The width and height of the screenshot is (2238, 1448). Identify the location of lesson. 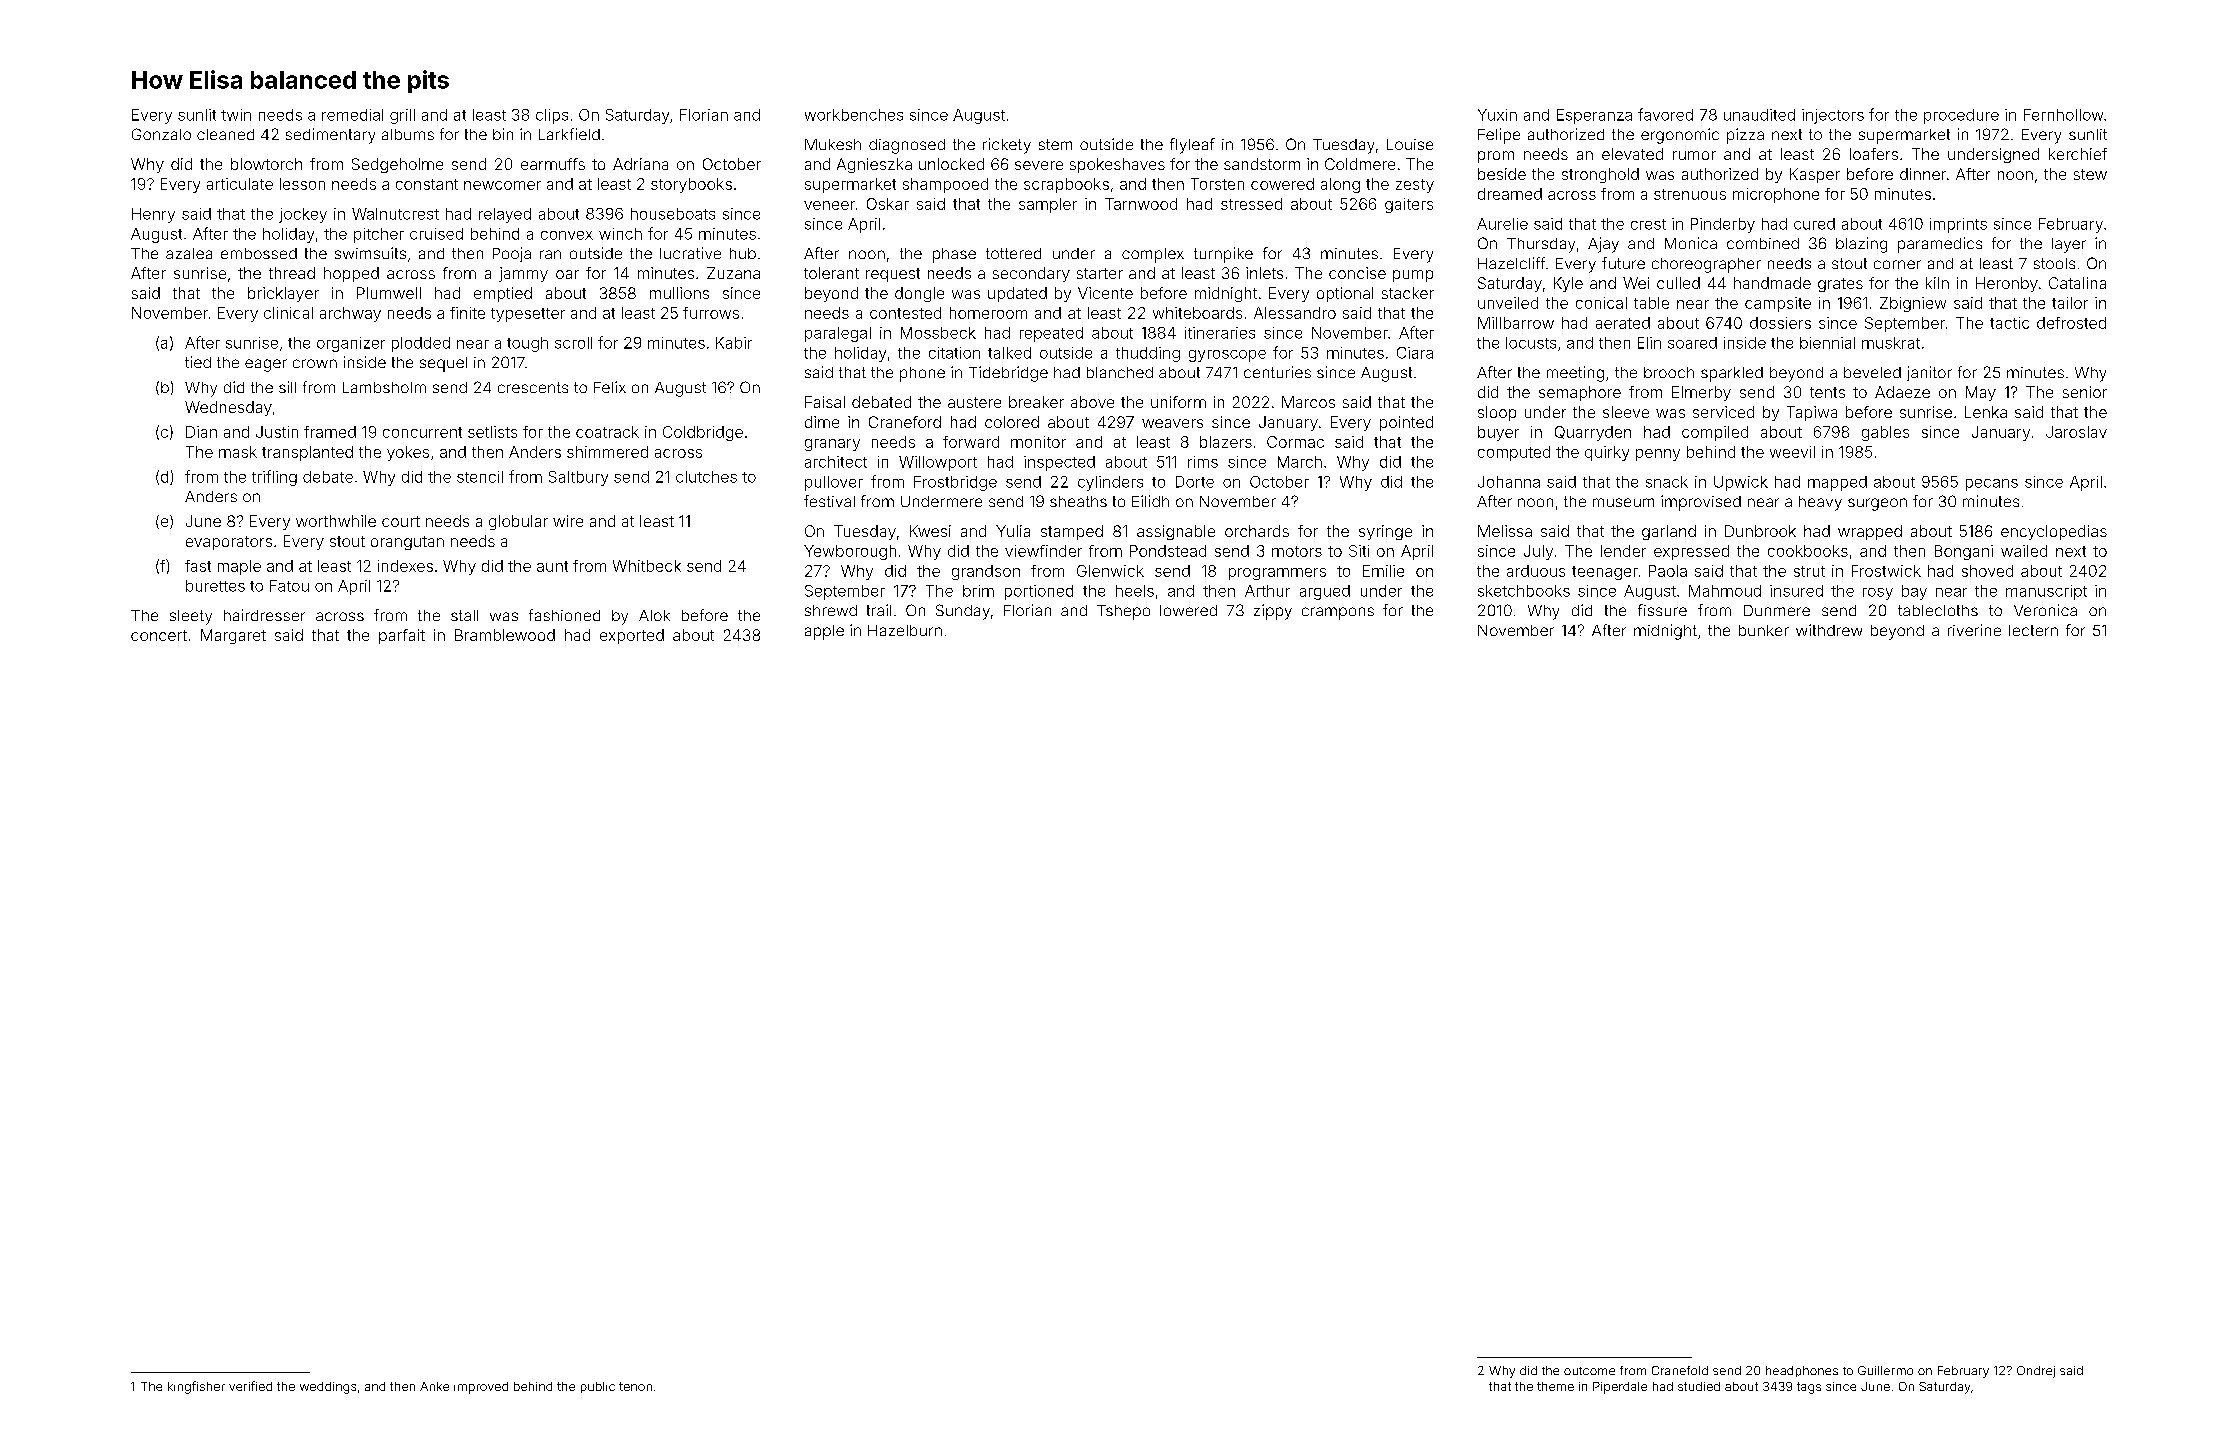
(302, 184).
